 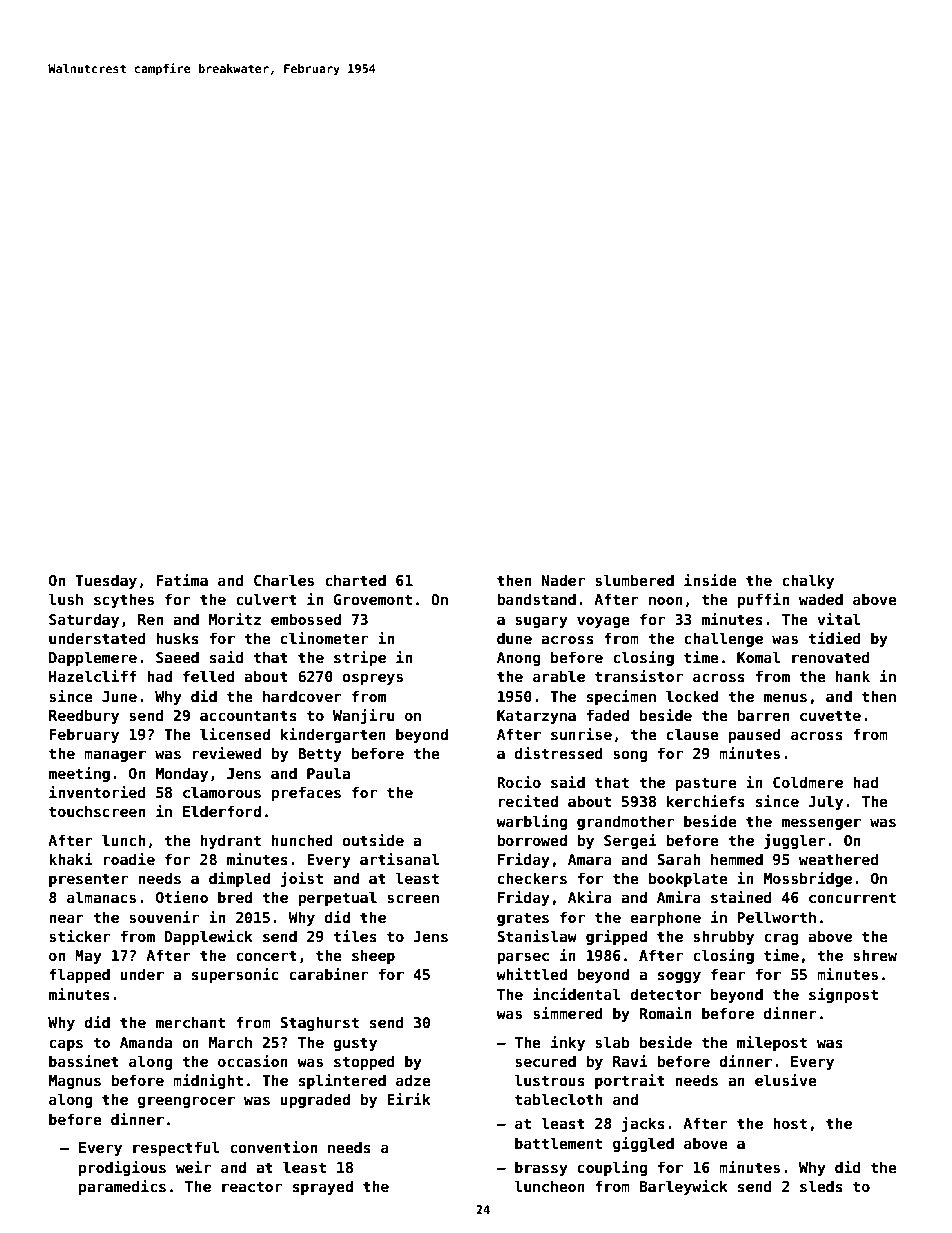 I want to click on cuvette, so click(x=830, y=715).
